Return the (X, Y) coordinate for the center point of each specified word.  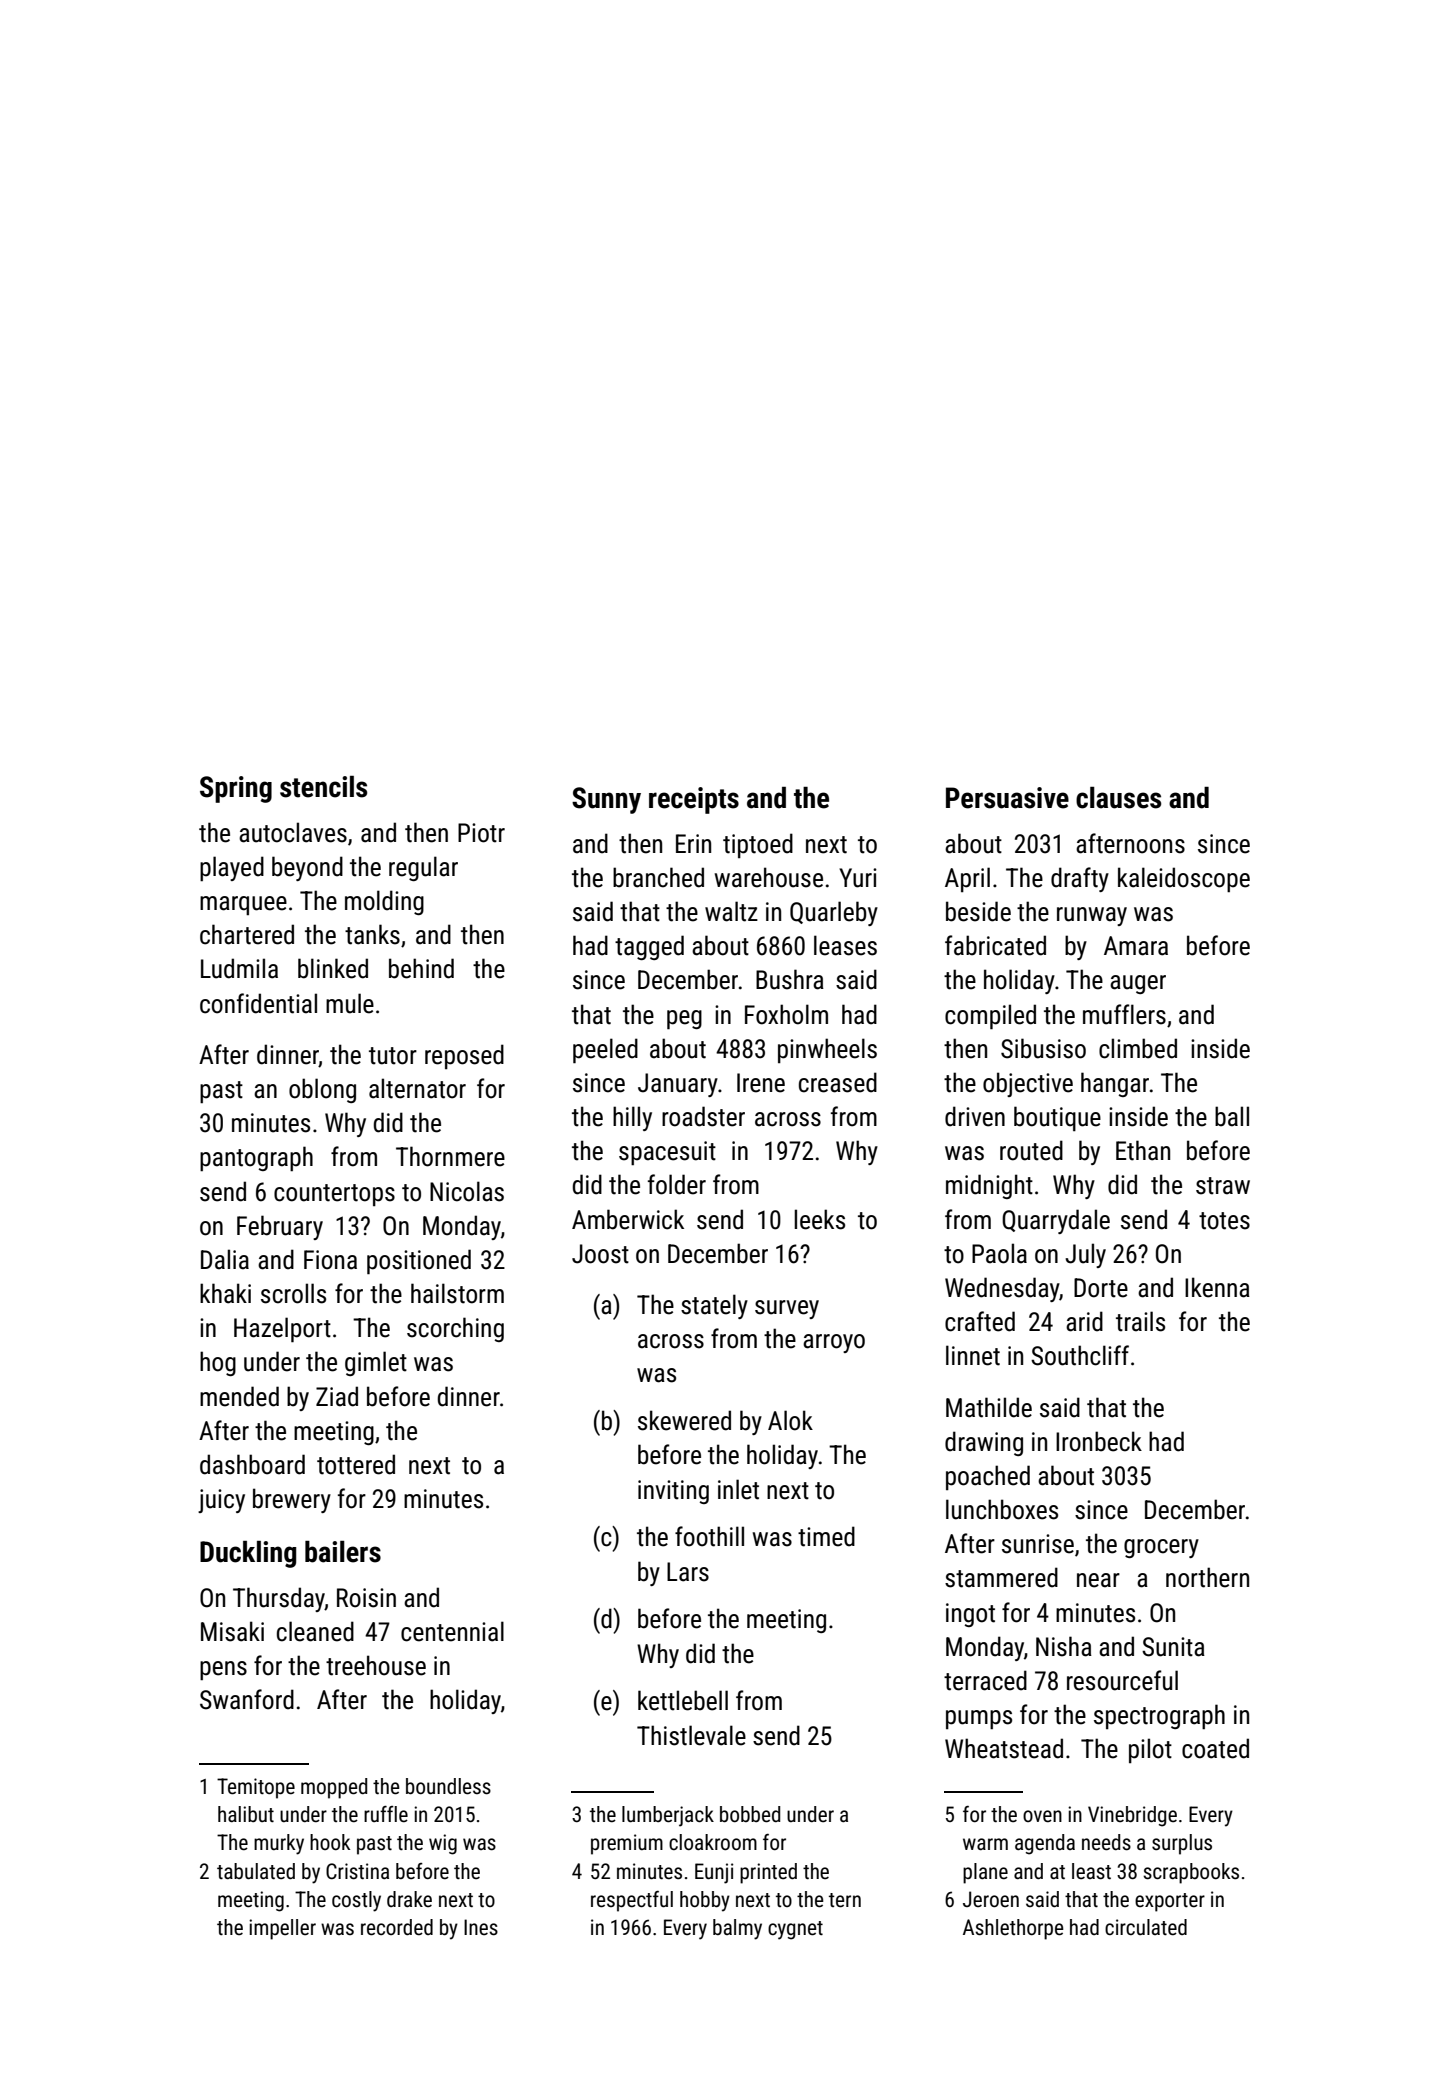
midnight (989, 1186)
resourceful (1122, 1680)
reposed (464, 1056)
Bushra (790, 979)
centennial (452, 1631)
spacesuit (667, 1153)
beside (978, 911)
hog (218, 1363)
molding (384, 902)
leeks (819, 1219)
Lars (688, 1572)
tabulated (256, 1871)
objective (1028, 1084)
